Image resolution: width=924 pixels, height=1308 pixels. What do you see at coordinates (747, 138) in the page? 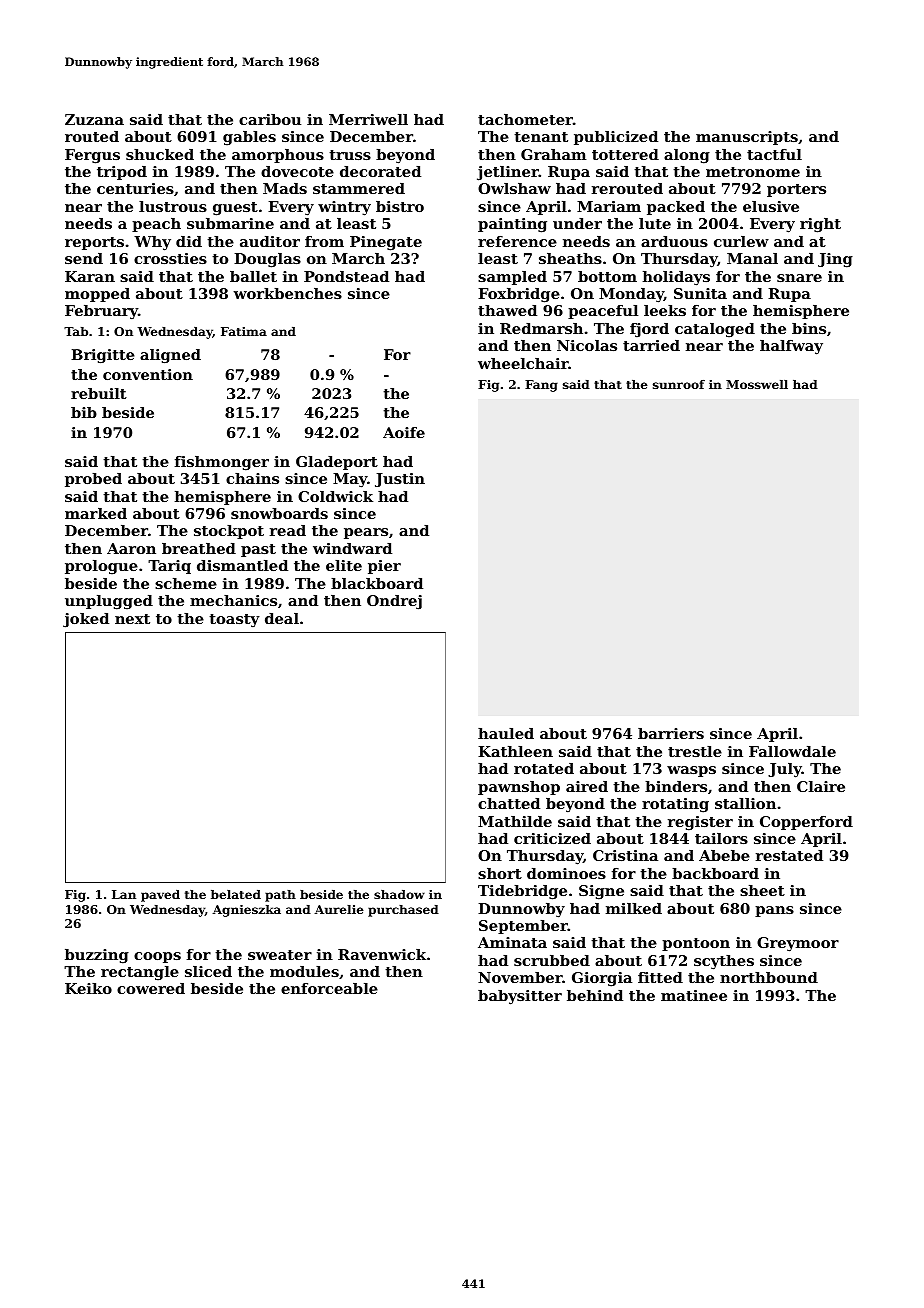
I see `manuscripts` at bounding box center [747, 138].
